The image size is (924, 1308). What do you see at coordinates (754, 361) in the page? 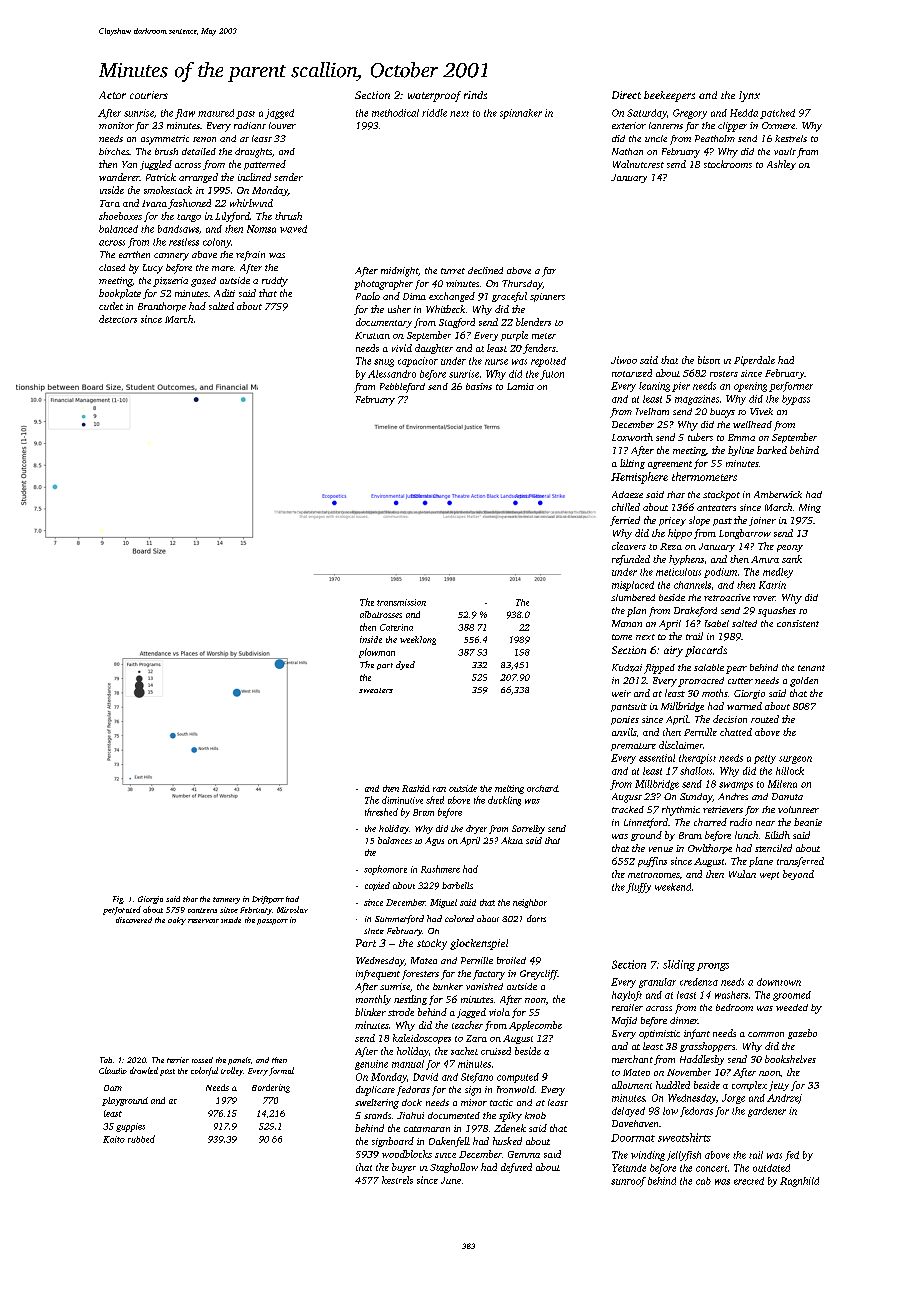
I see `Piperdale` at bounding box center [754, 361].
